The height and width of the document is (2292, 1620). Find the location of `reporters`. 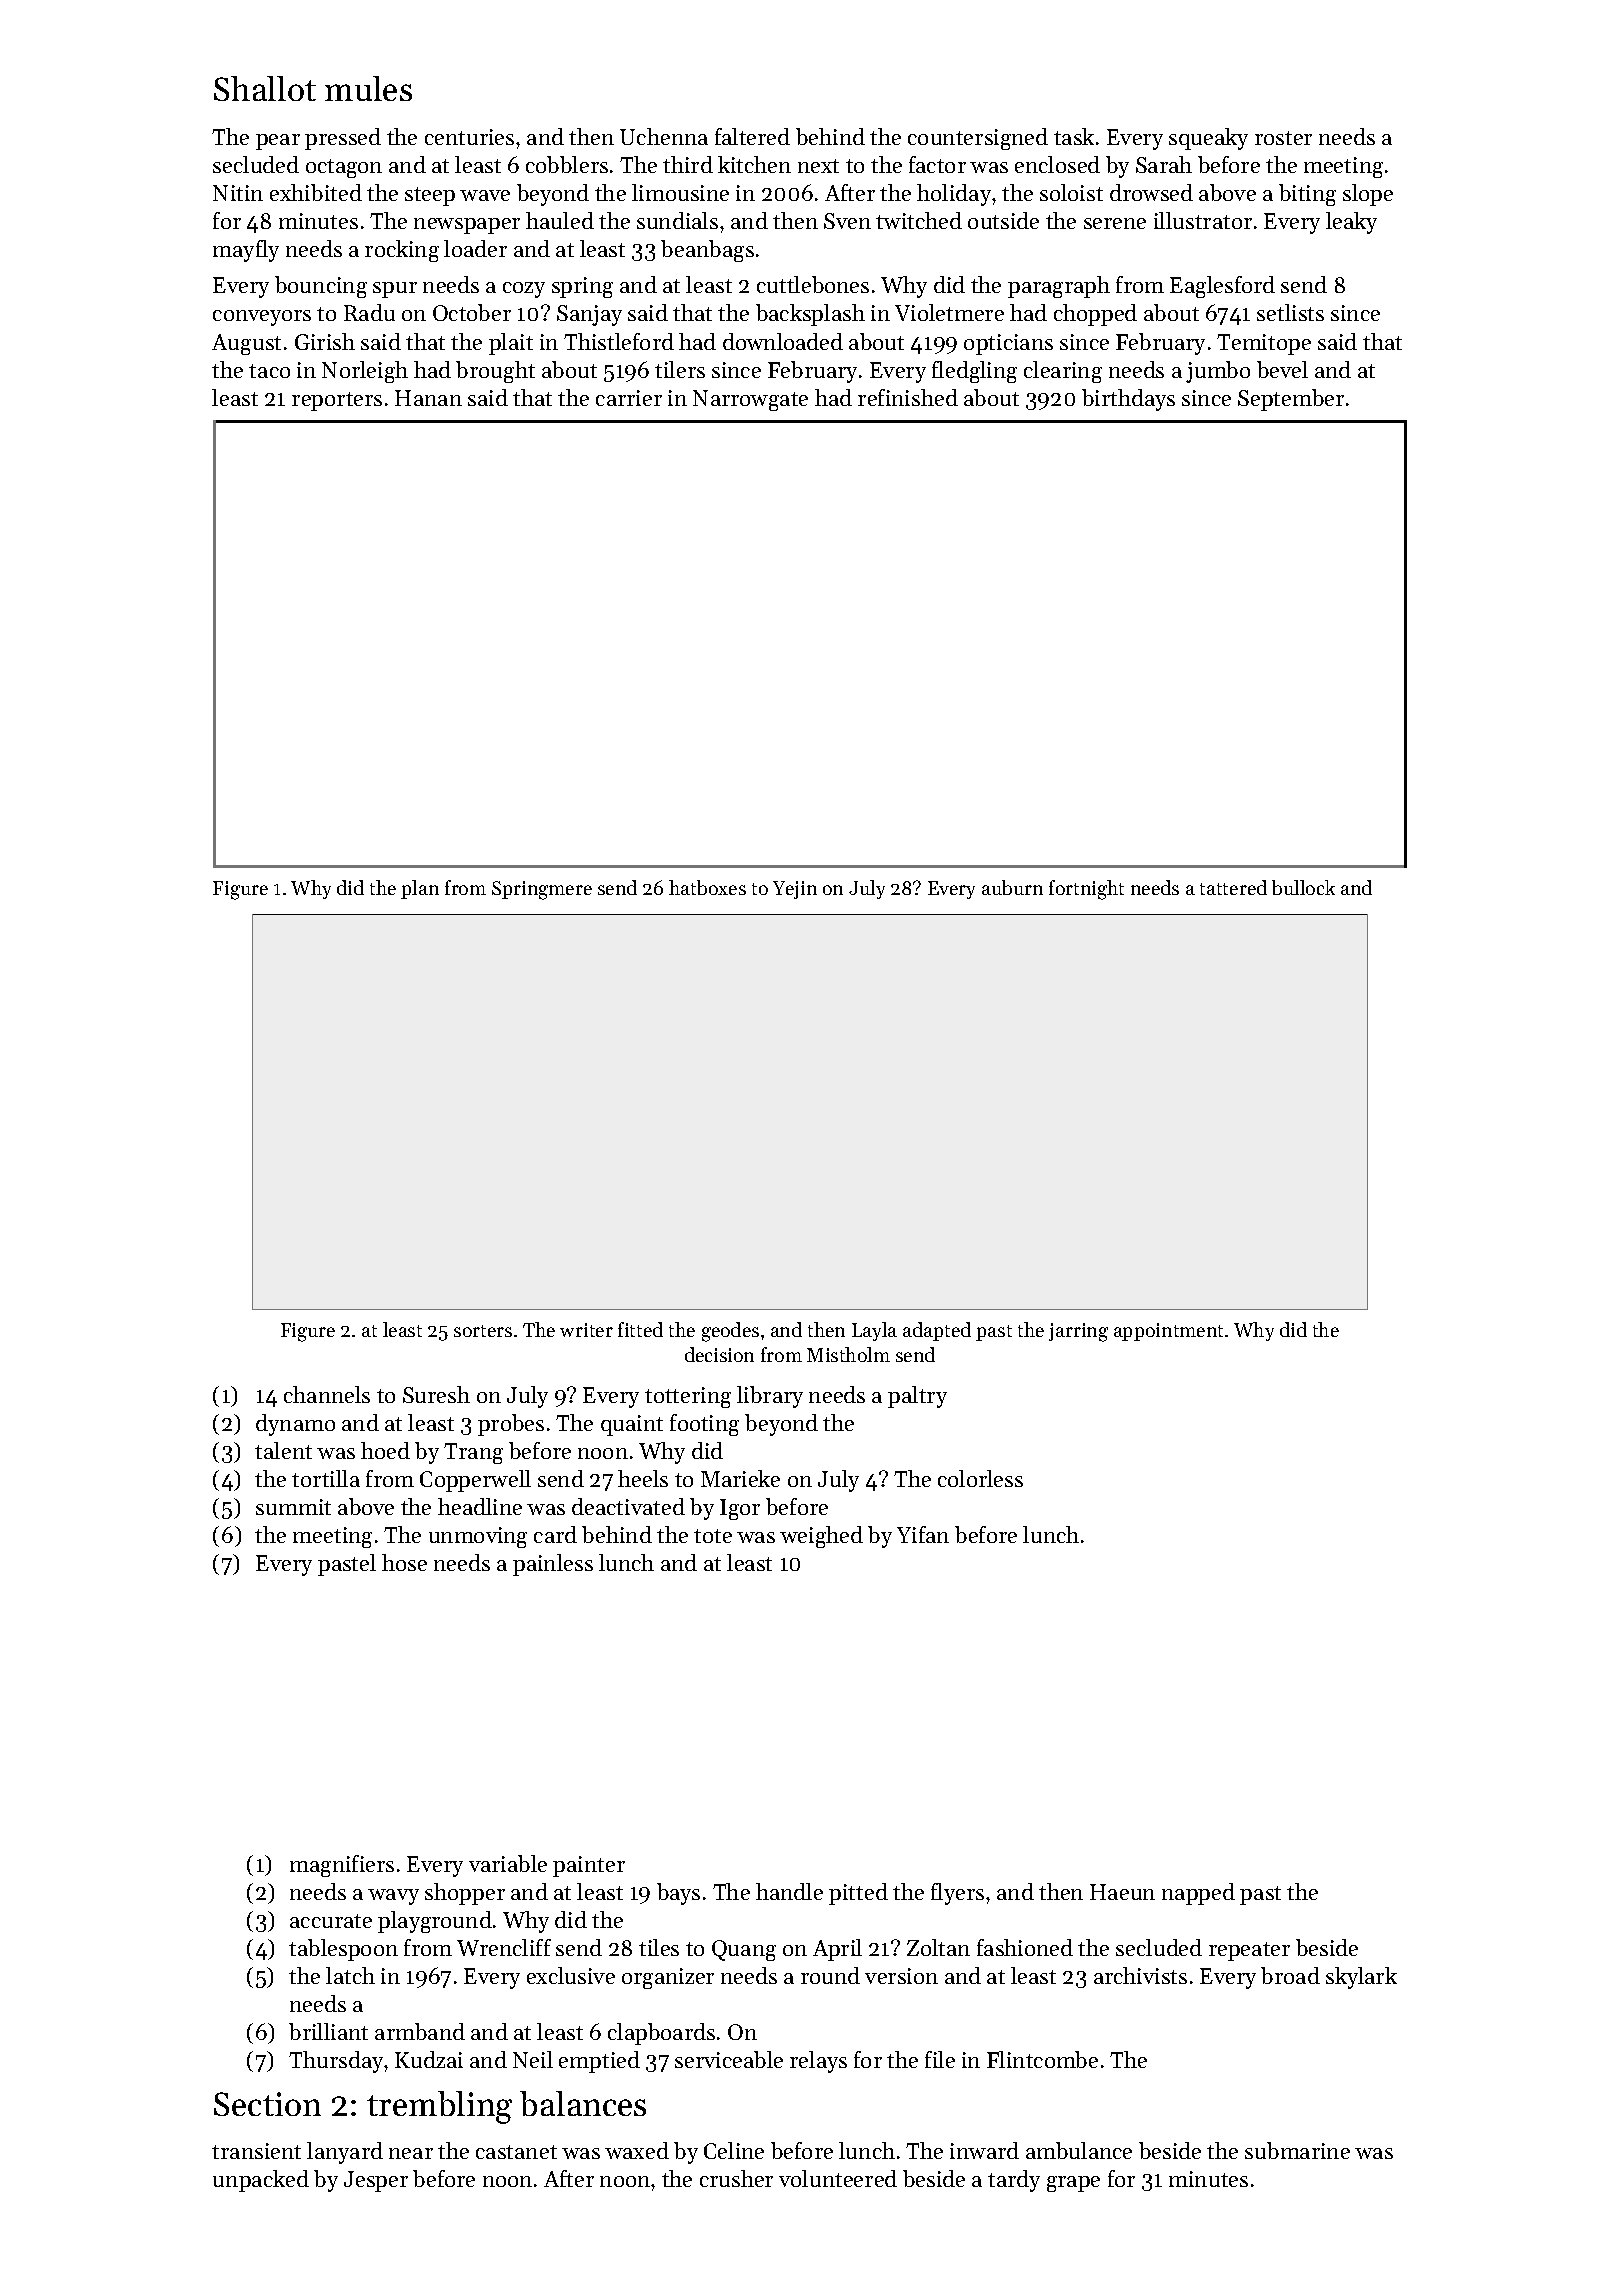

reporters is located at coordinates (337, 401).
